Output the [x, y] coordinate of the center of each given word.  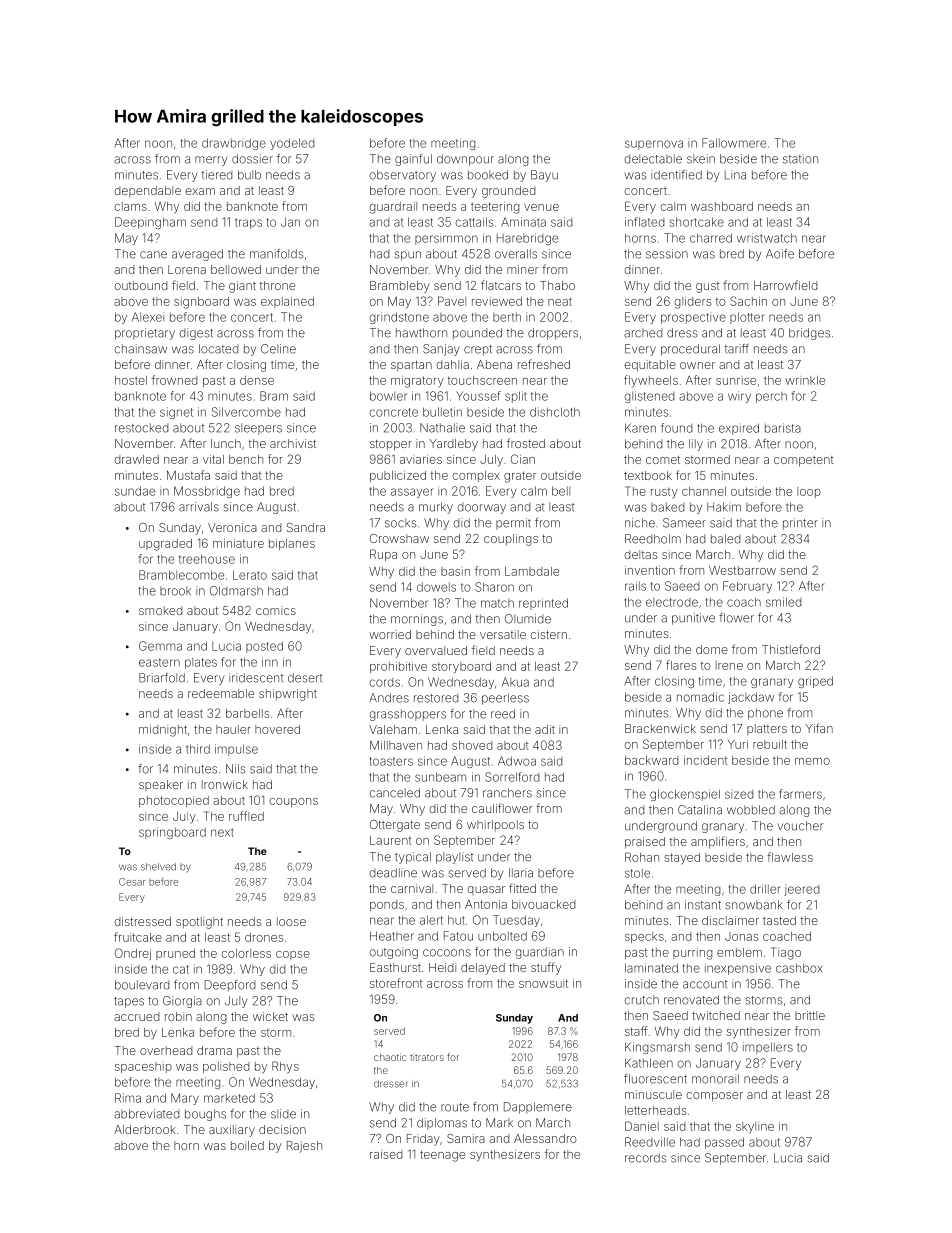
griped [815, 682]
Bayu [544, 176]
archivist [293, 443]
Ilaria [521, 873]
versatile [503, 634]
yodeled [292, 144]
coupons [293, 802]
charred [711, 238]
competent [804, 461]
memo [812, 761]
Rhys [285, 1067]
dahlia [452, 364]
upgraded [165, 545]
